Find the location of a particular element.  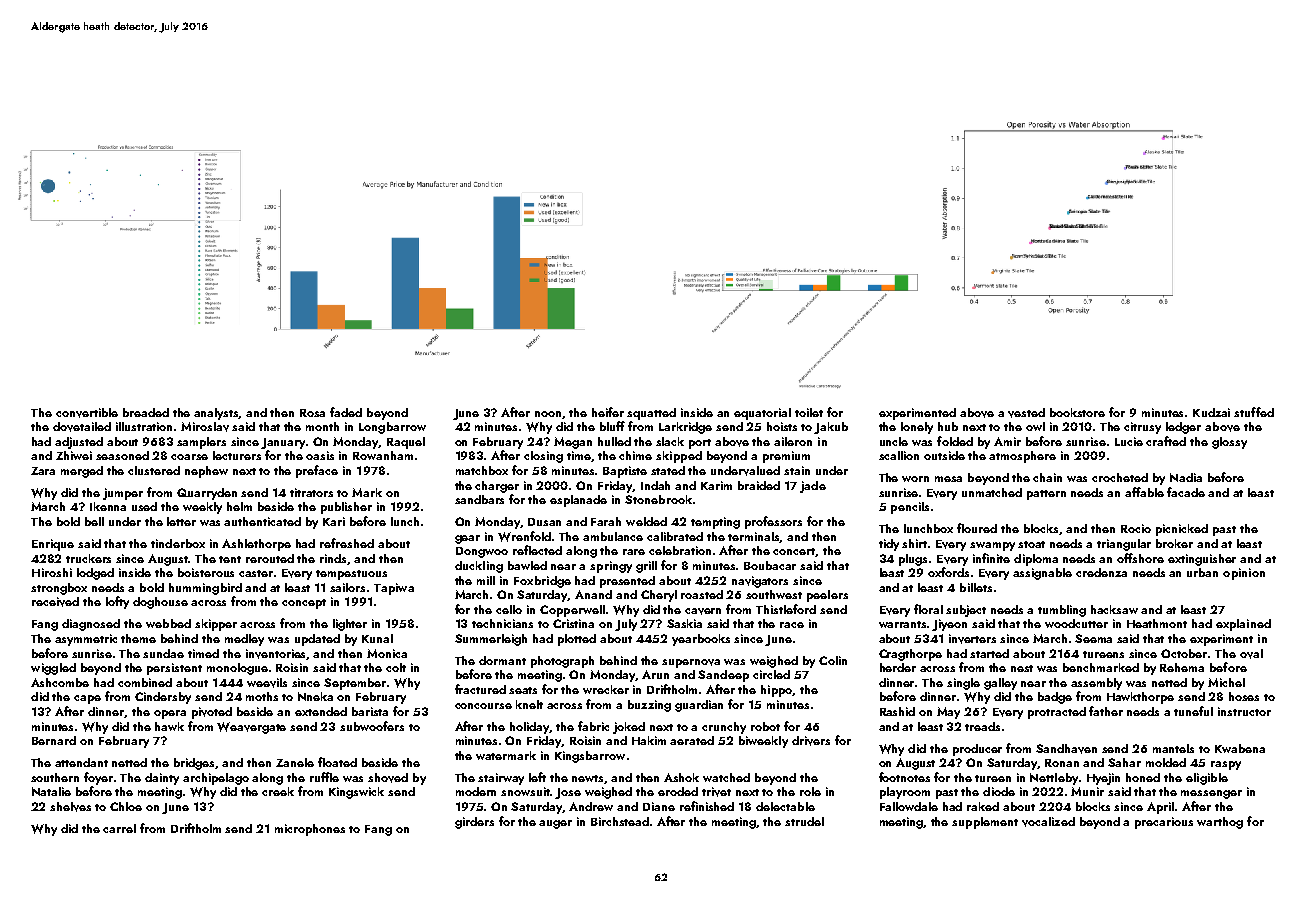

toilet is located at coordinates (809, 412).
